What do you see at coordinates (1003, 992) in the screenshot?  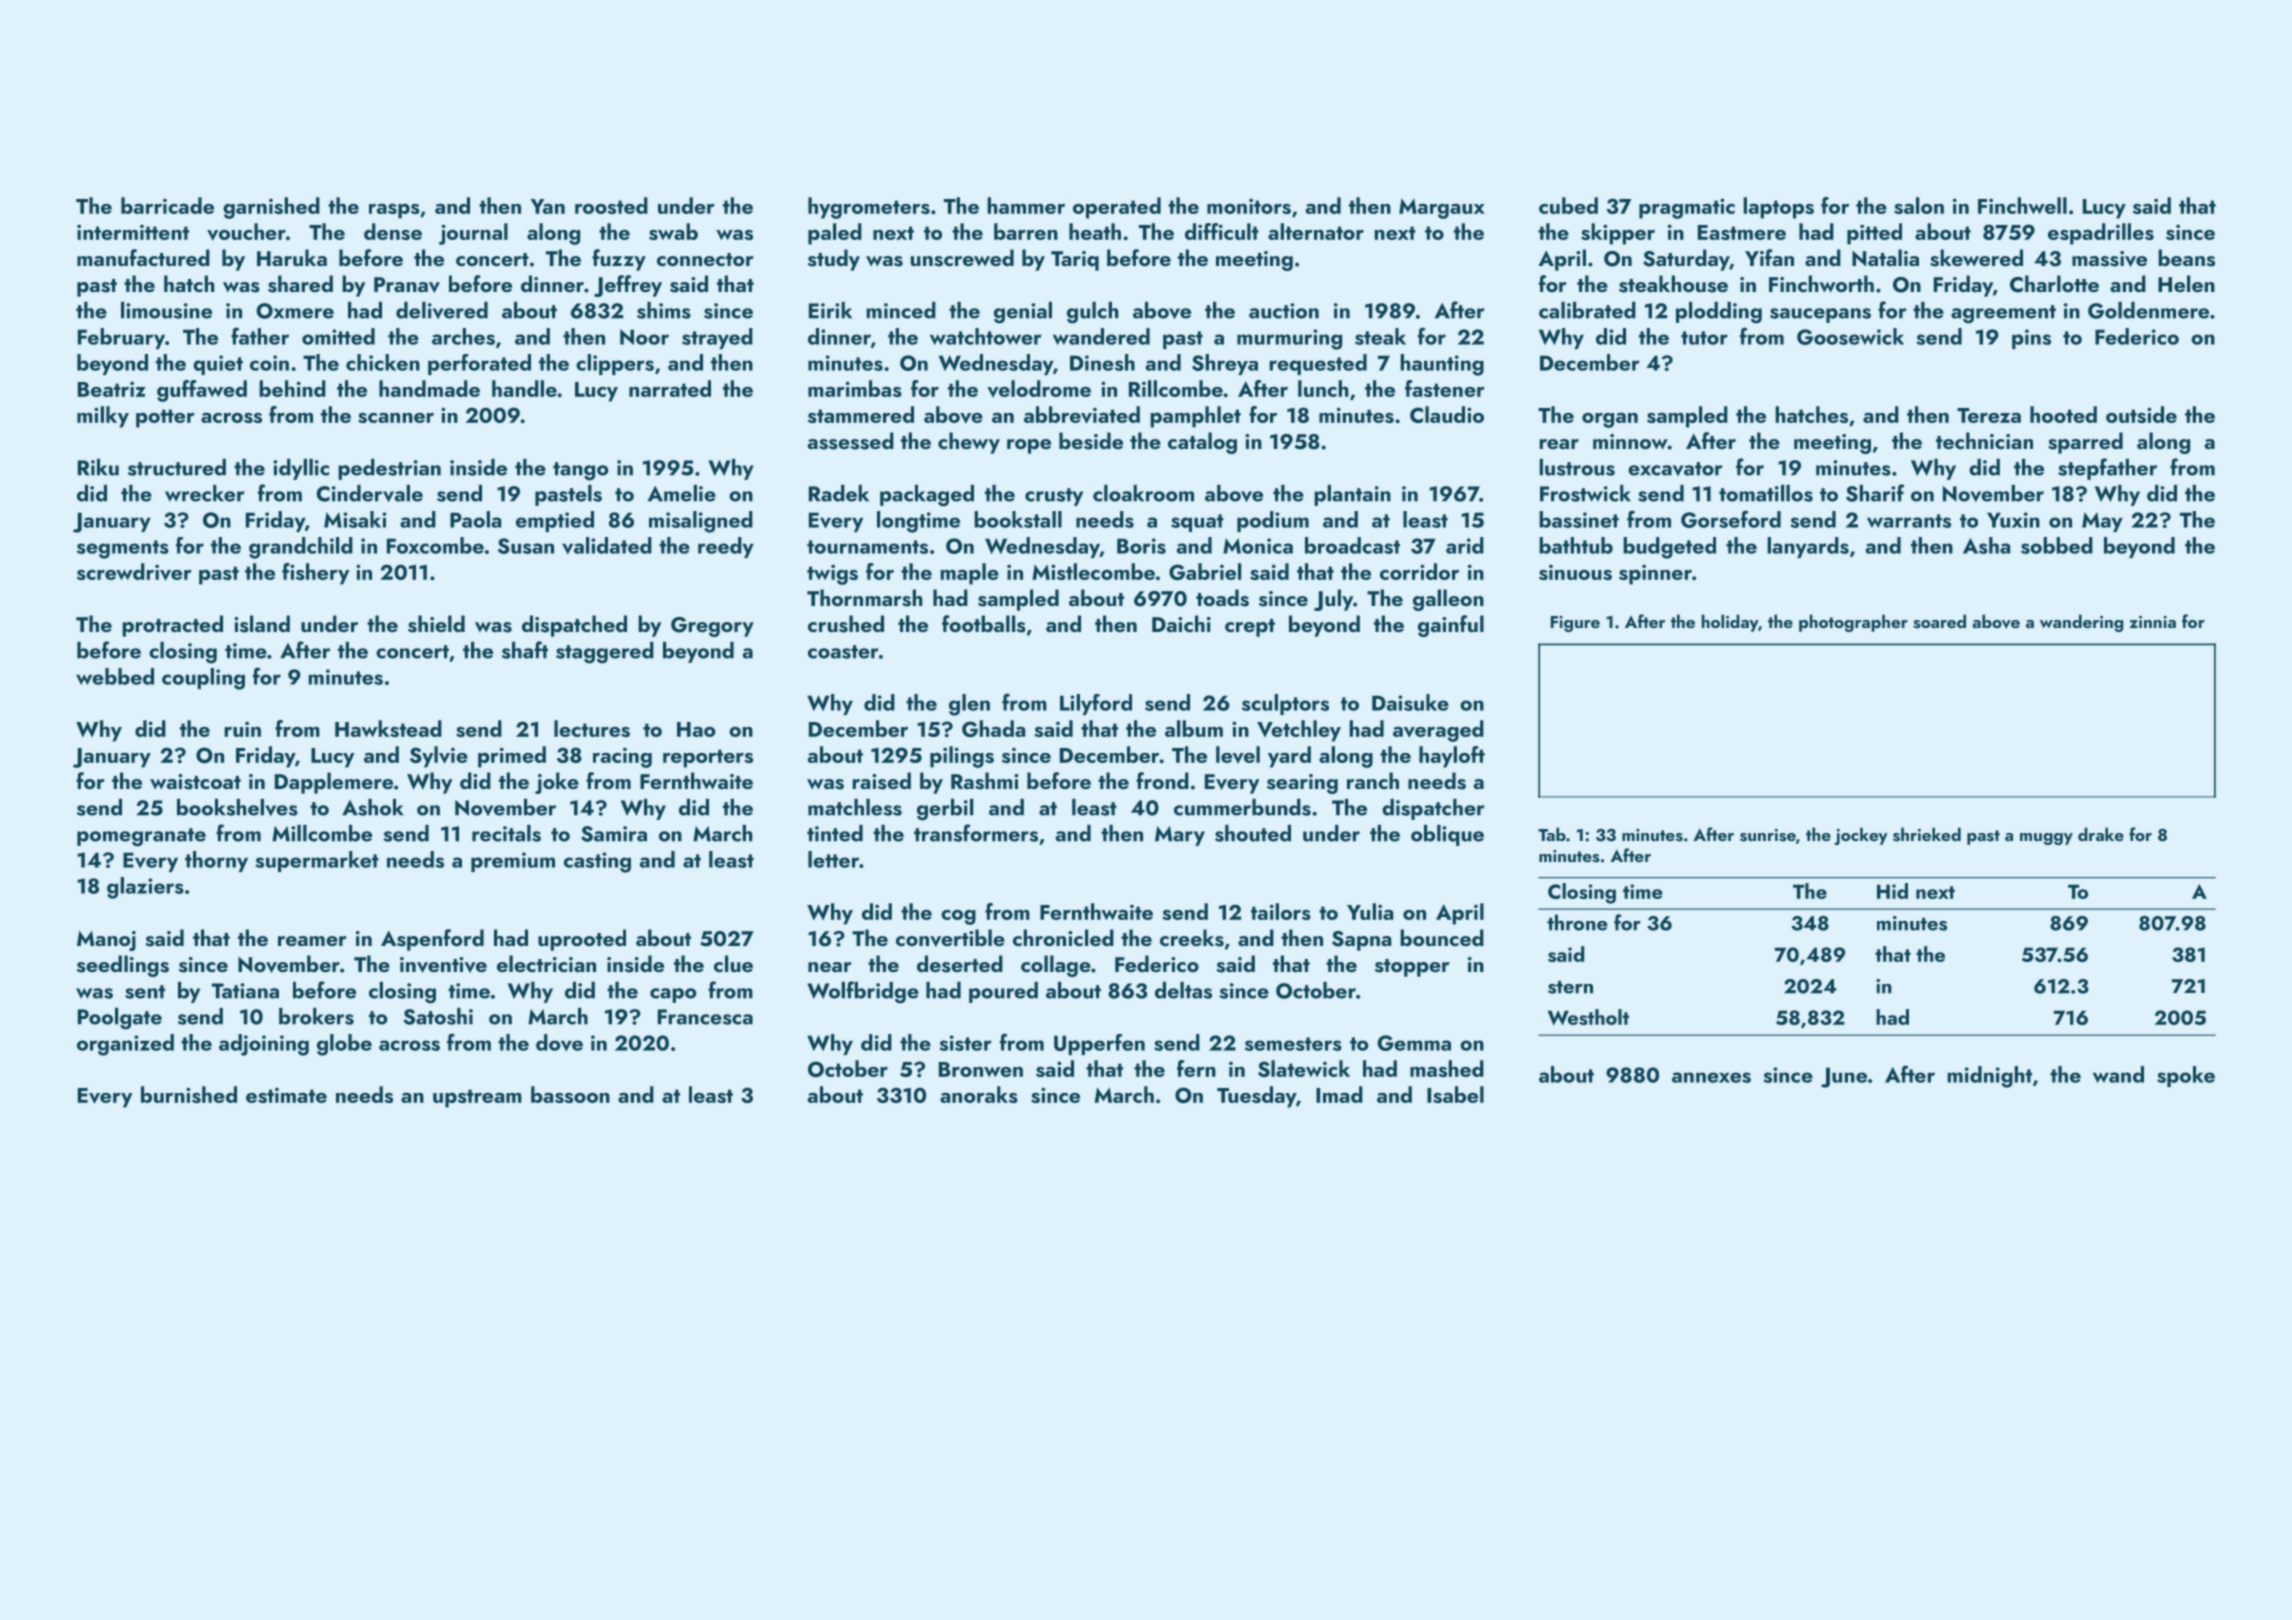 I see `poured` at bounding box center [1003, 992].
